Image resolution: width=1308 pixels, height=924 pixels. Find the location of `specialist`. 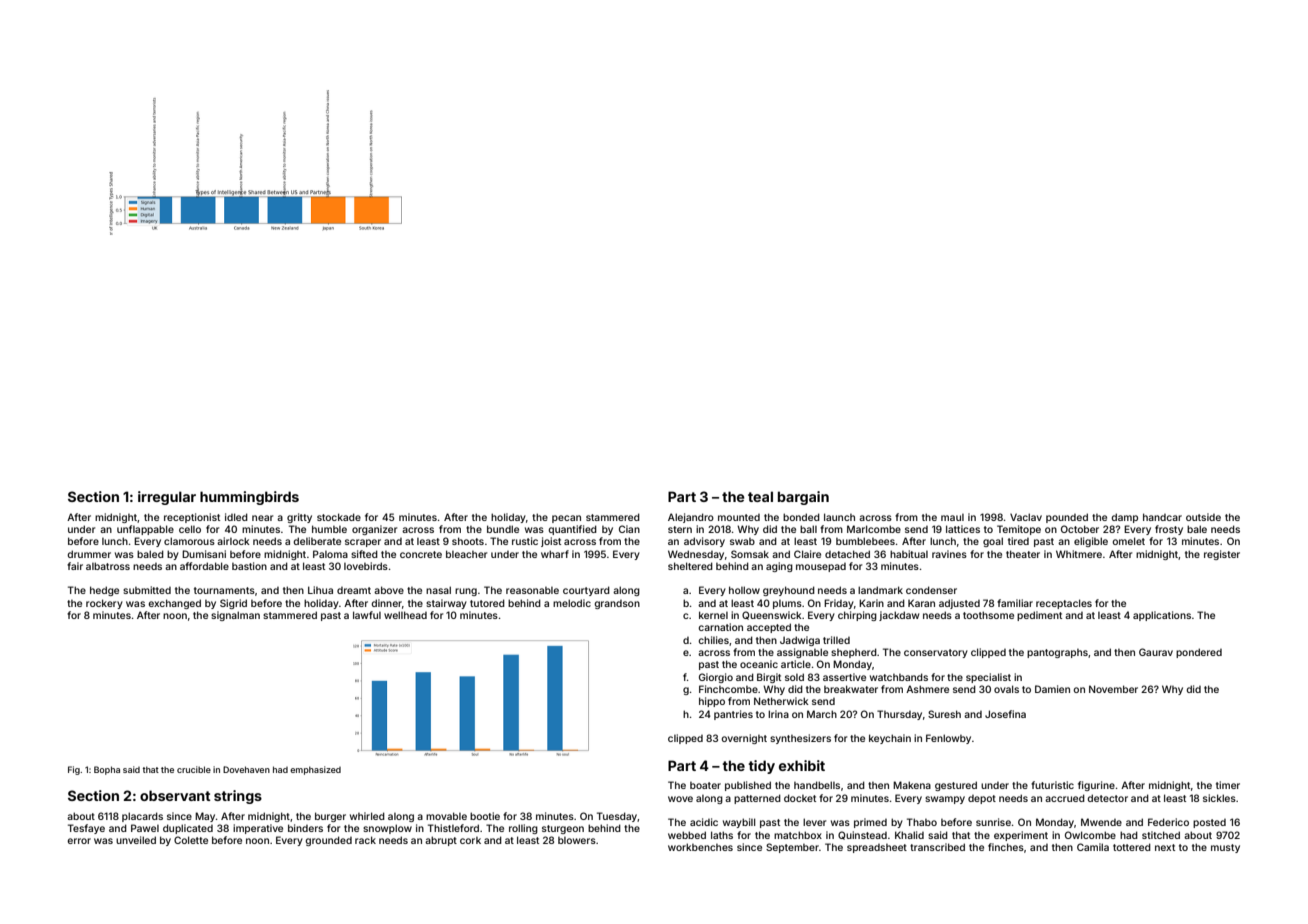

specialist is located at coordinates (988, 678).
